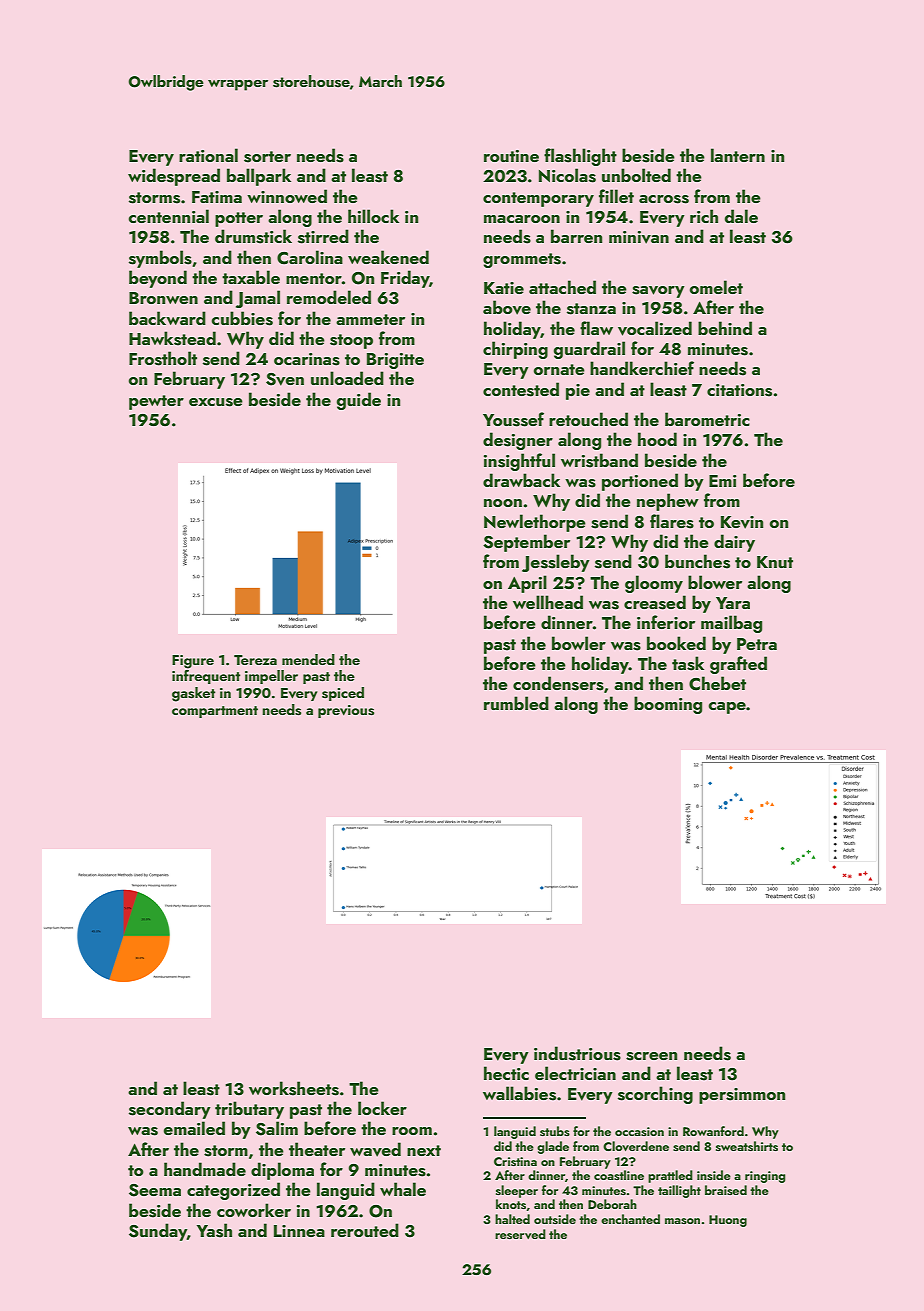  Describe the element at coordinates (704, 216) in the document. I see `rich` at that location.
